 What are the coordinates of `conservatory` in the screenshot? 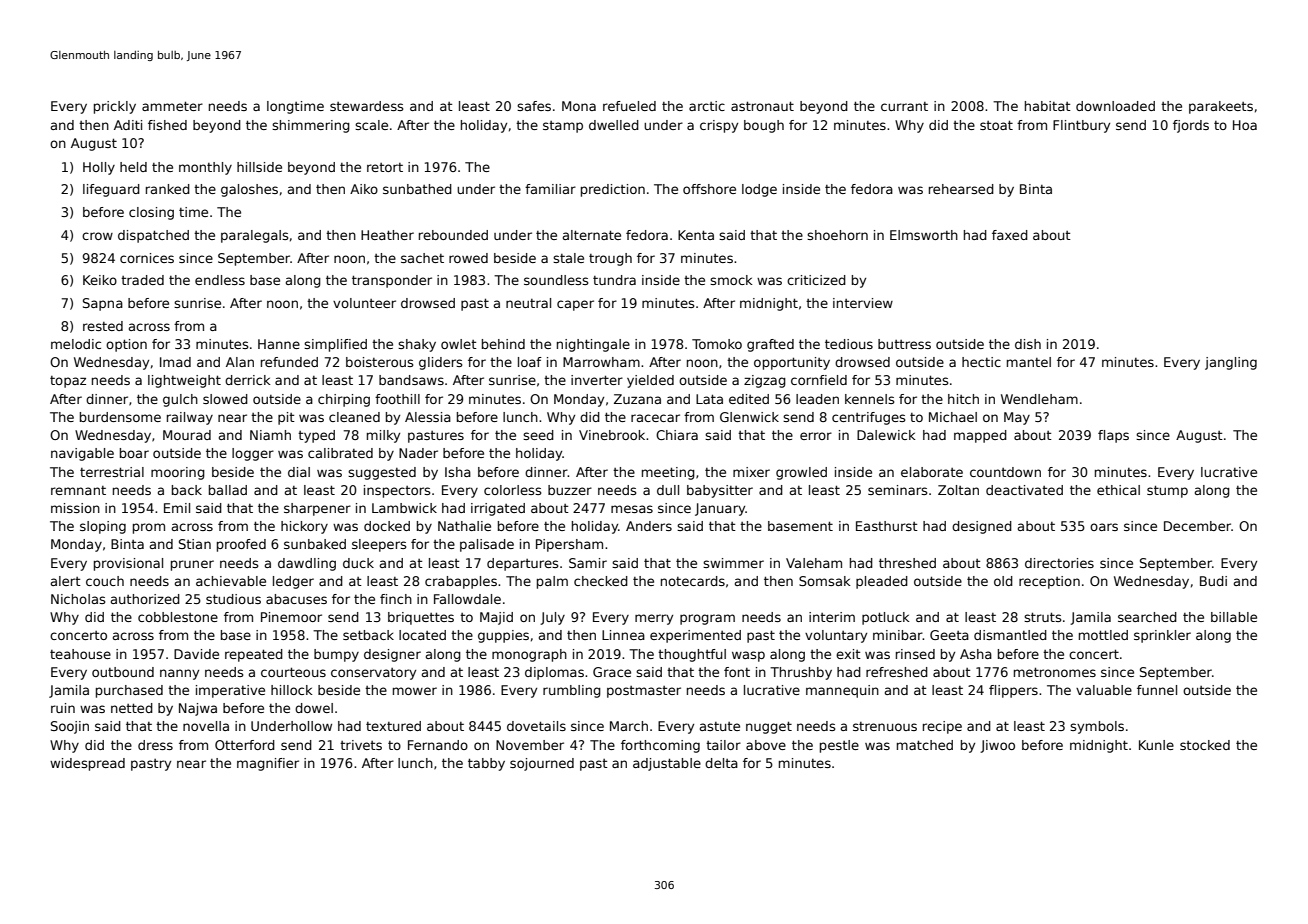 It's located at (373, 674).
